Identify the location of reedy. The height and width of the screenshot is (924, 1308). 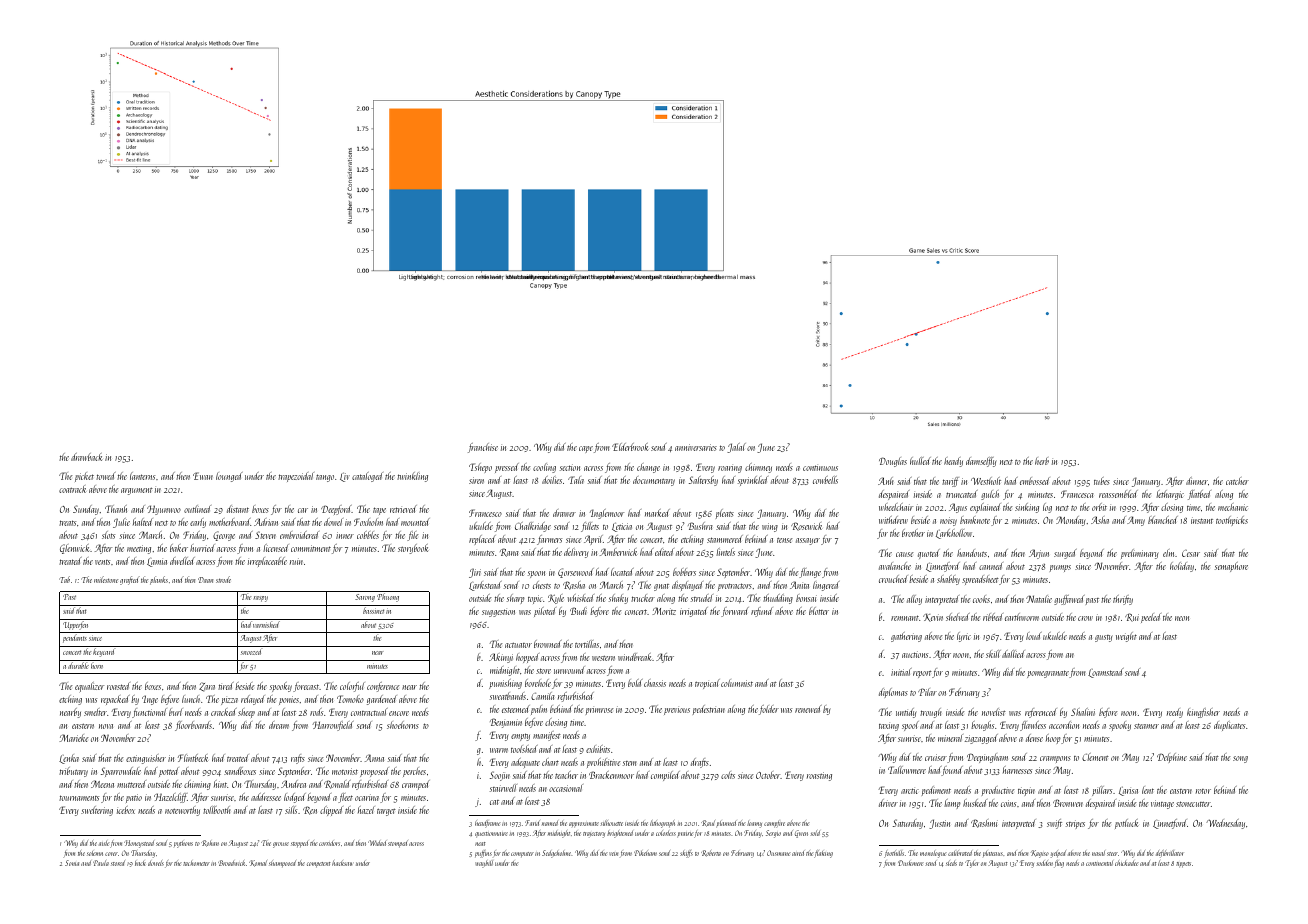
(1175, 713).
